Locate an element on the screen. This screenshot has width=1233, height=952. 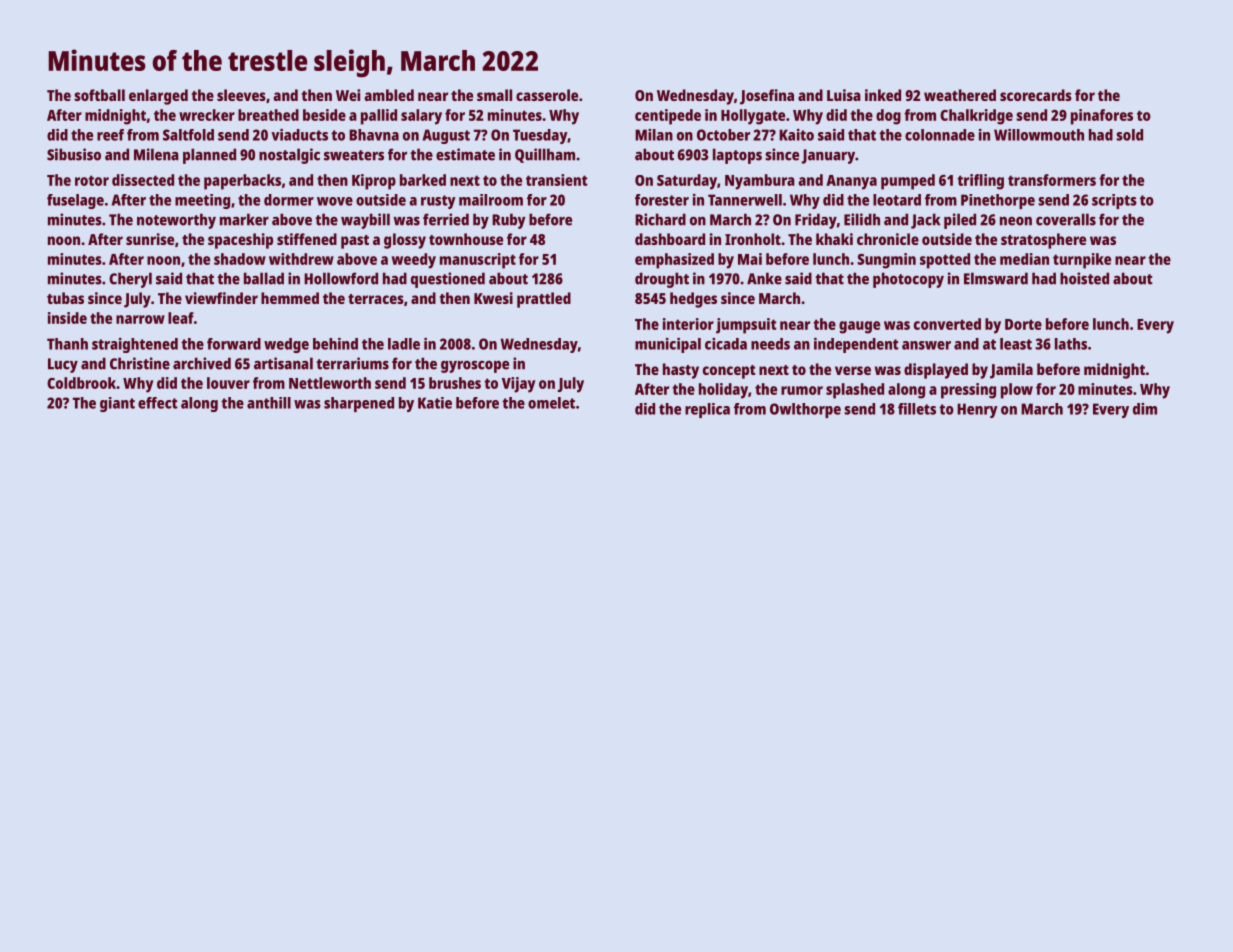
noteworthy is located at coordinates (176, 221).
